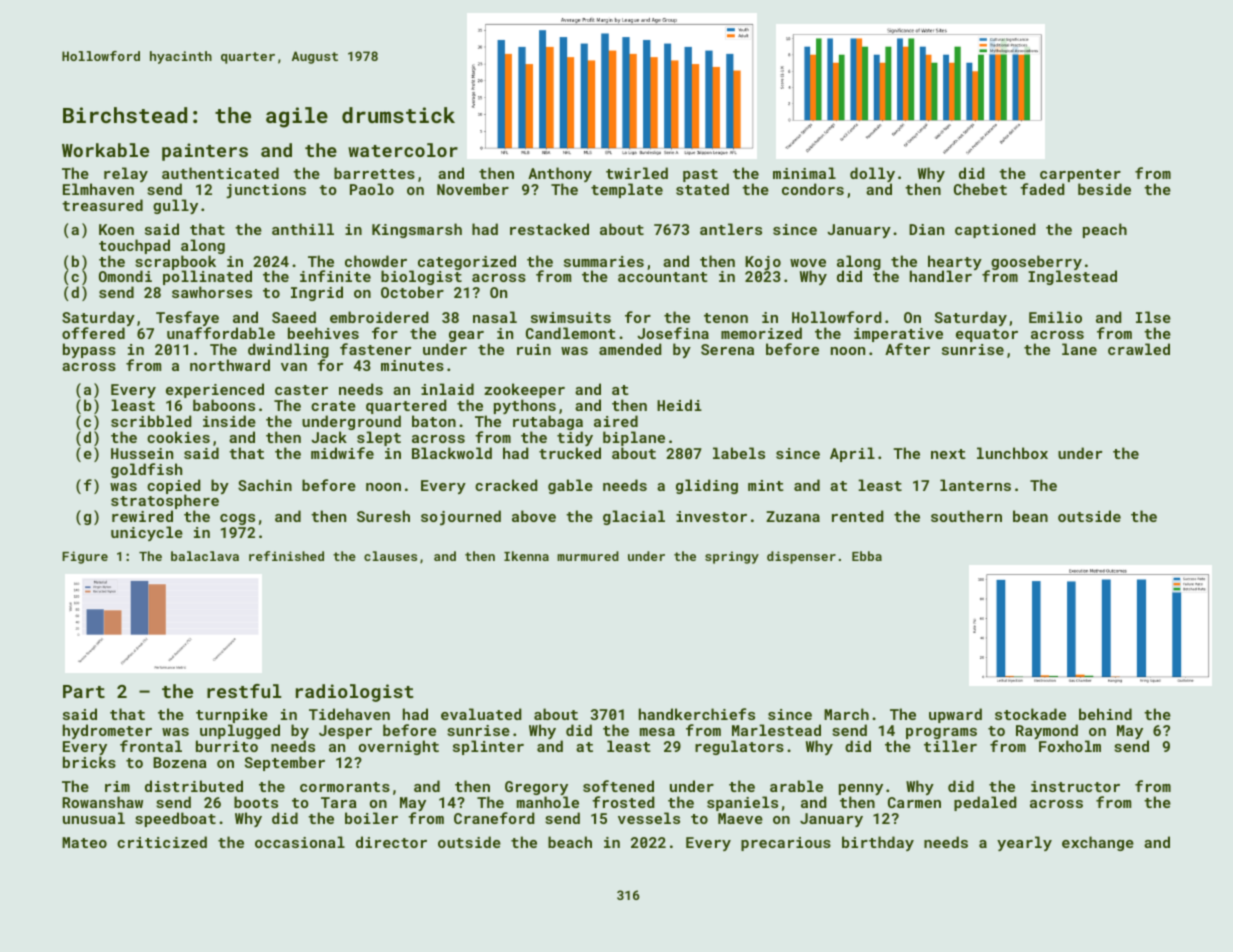 This page has width=1233, height=952. I want to click on criticized, so click(162, 842).
